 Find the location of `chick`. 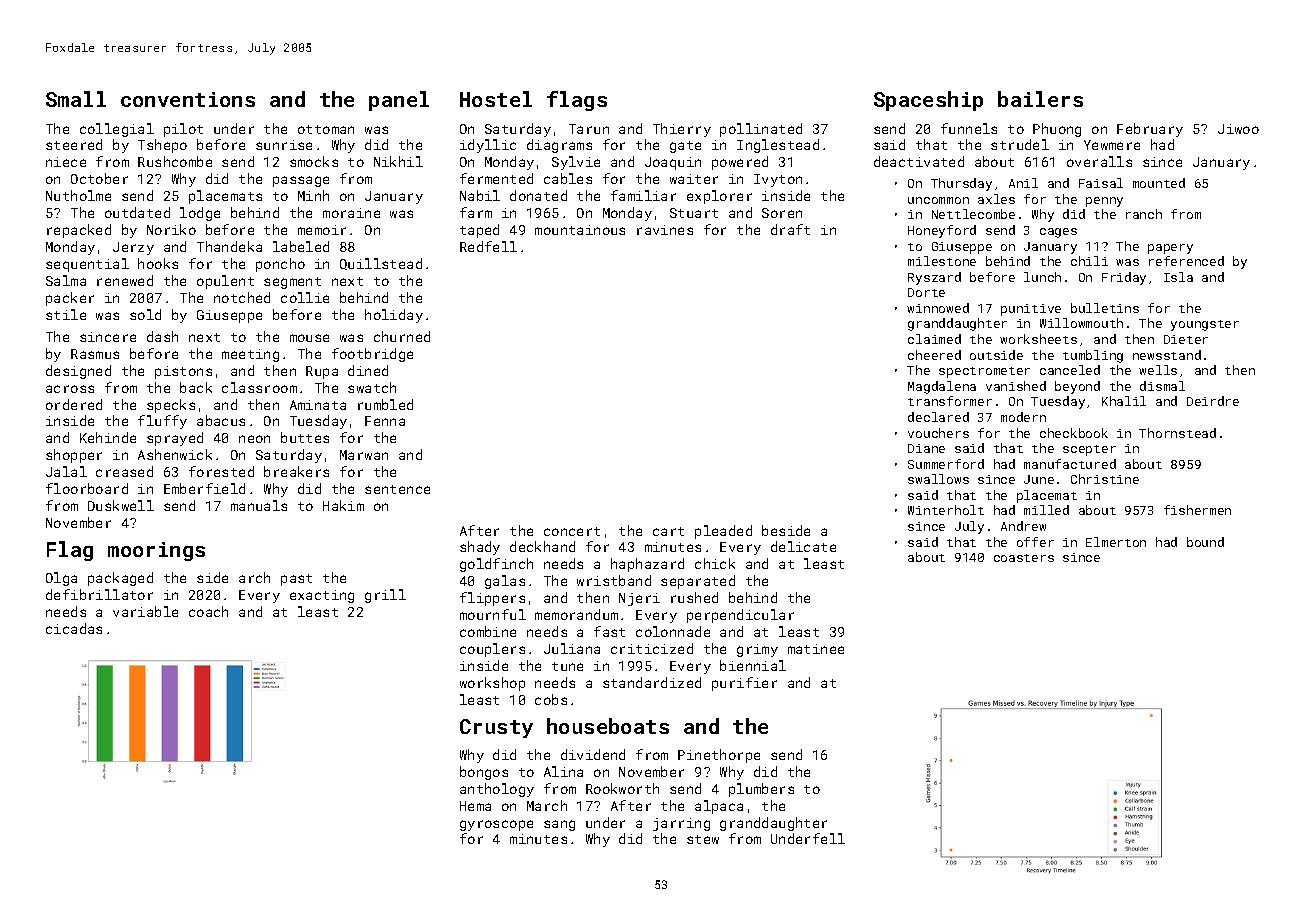

chick is located at coordinates (715, 563).
